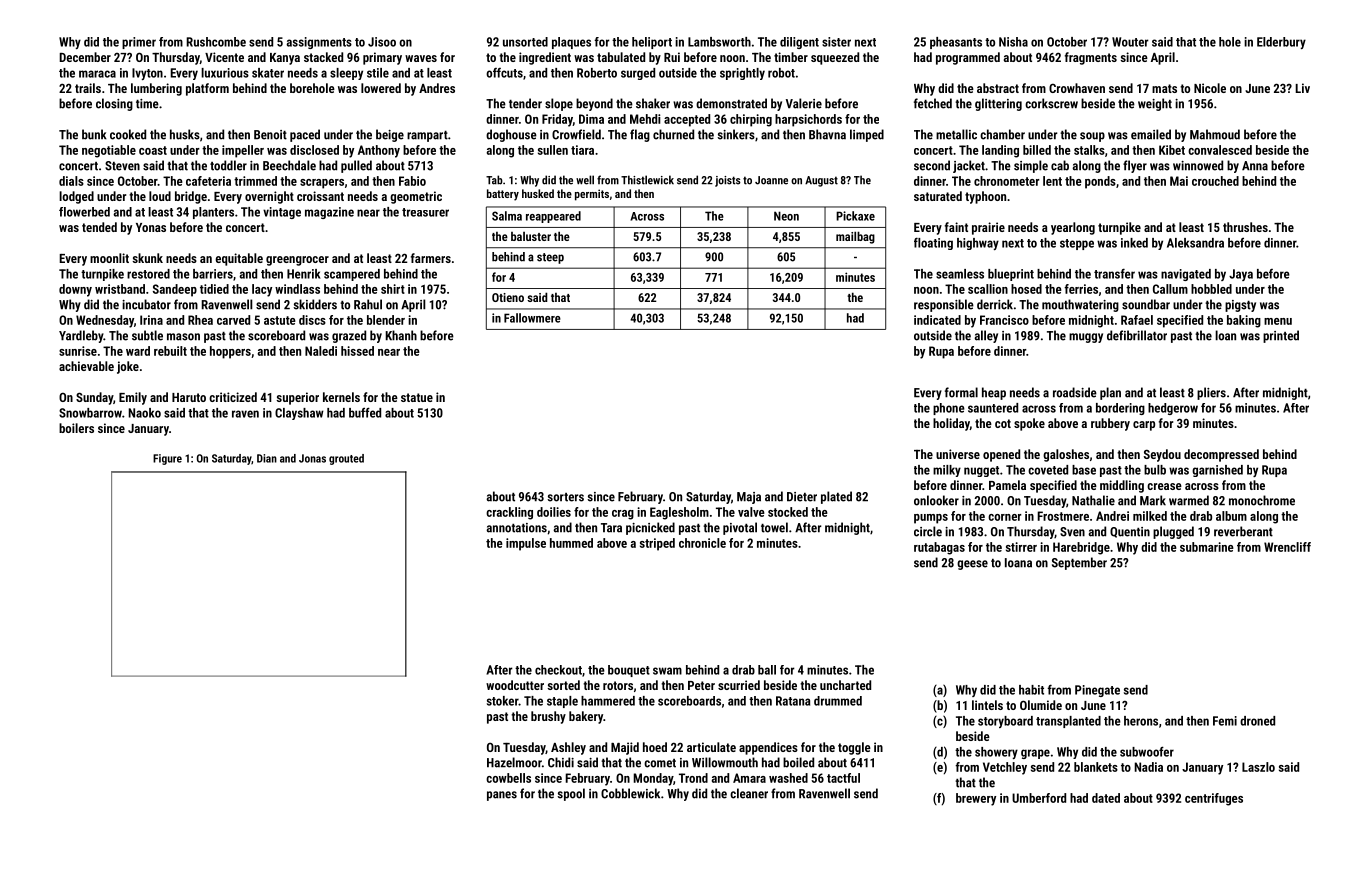 Image resolution: width=1372 pixels, height=887 pixels. What do you see at coordinates (1225, 721) in the document?
I see `Femi` at bounding box center [1225, 721].
